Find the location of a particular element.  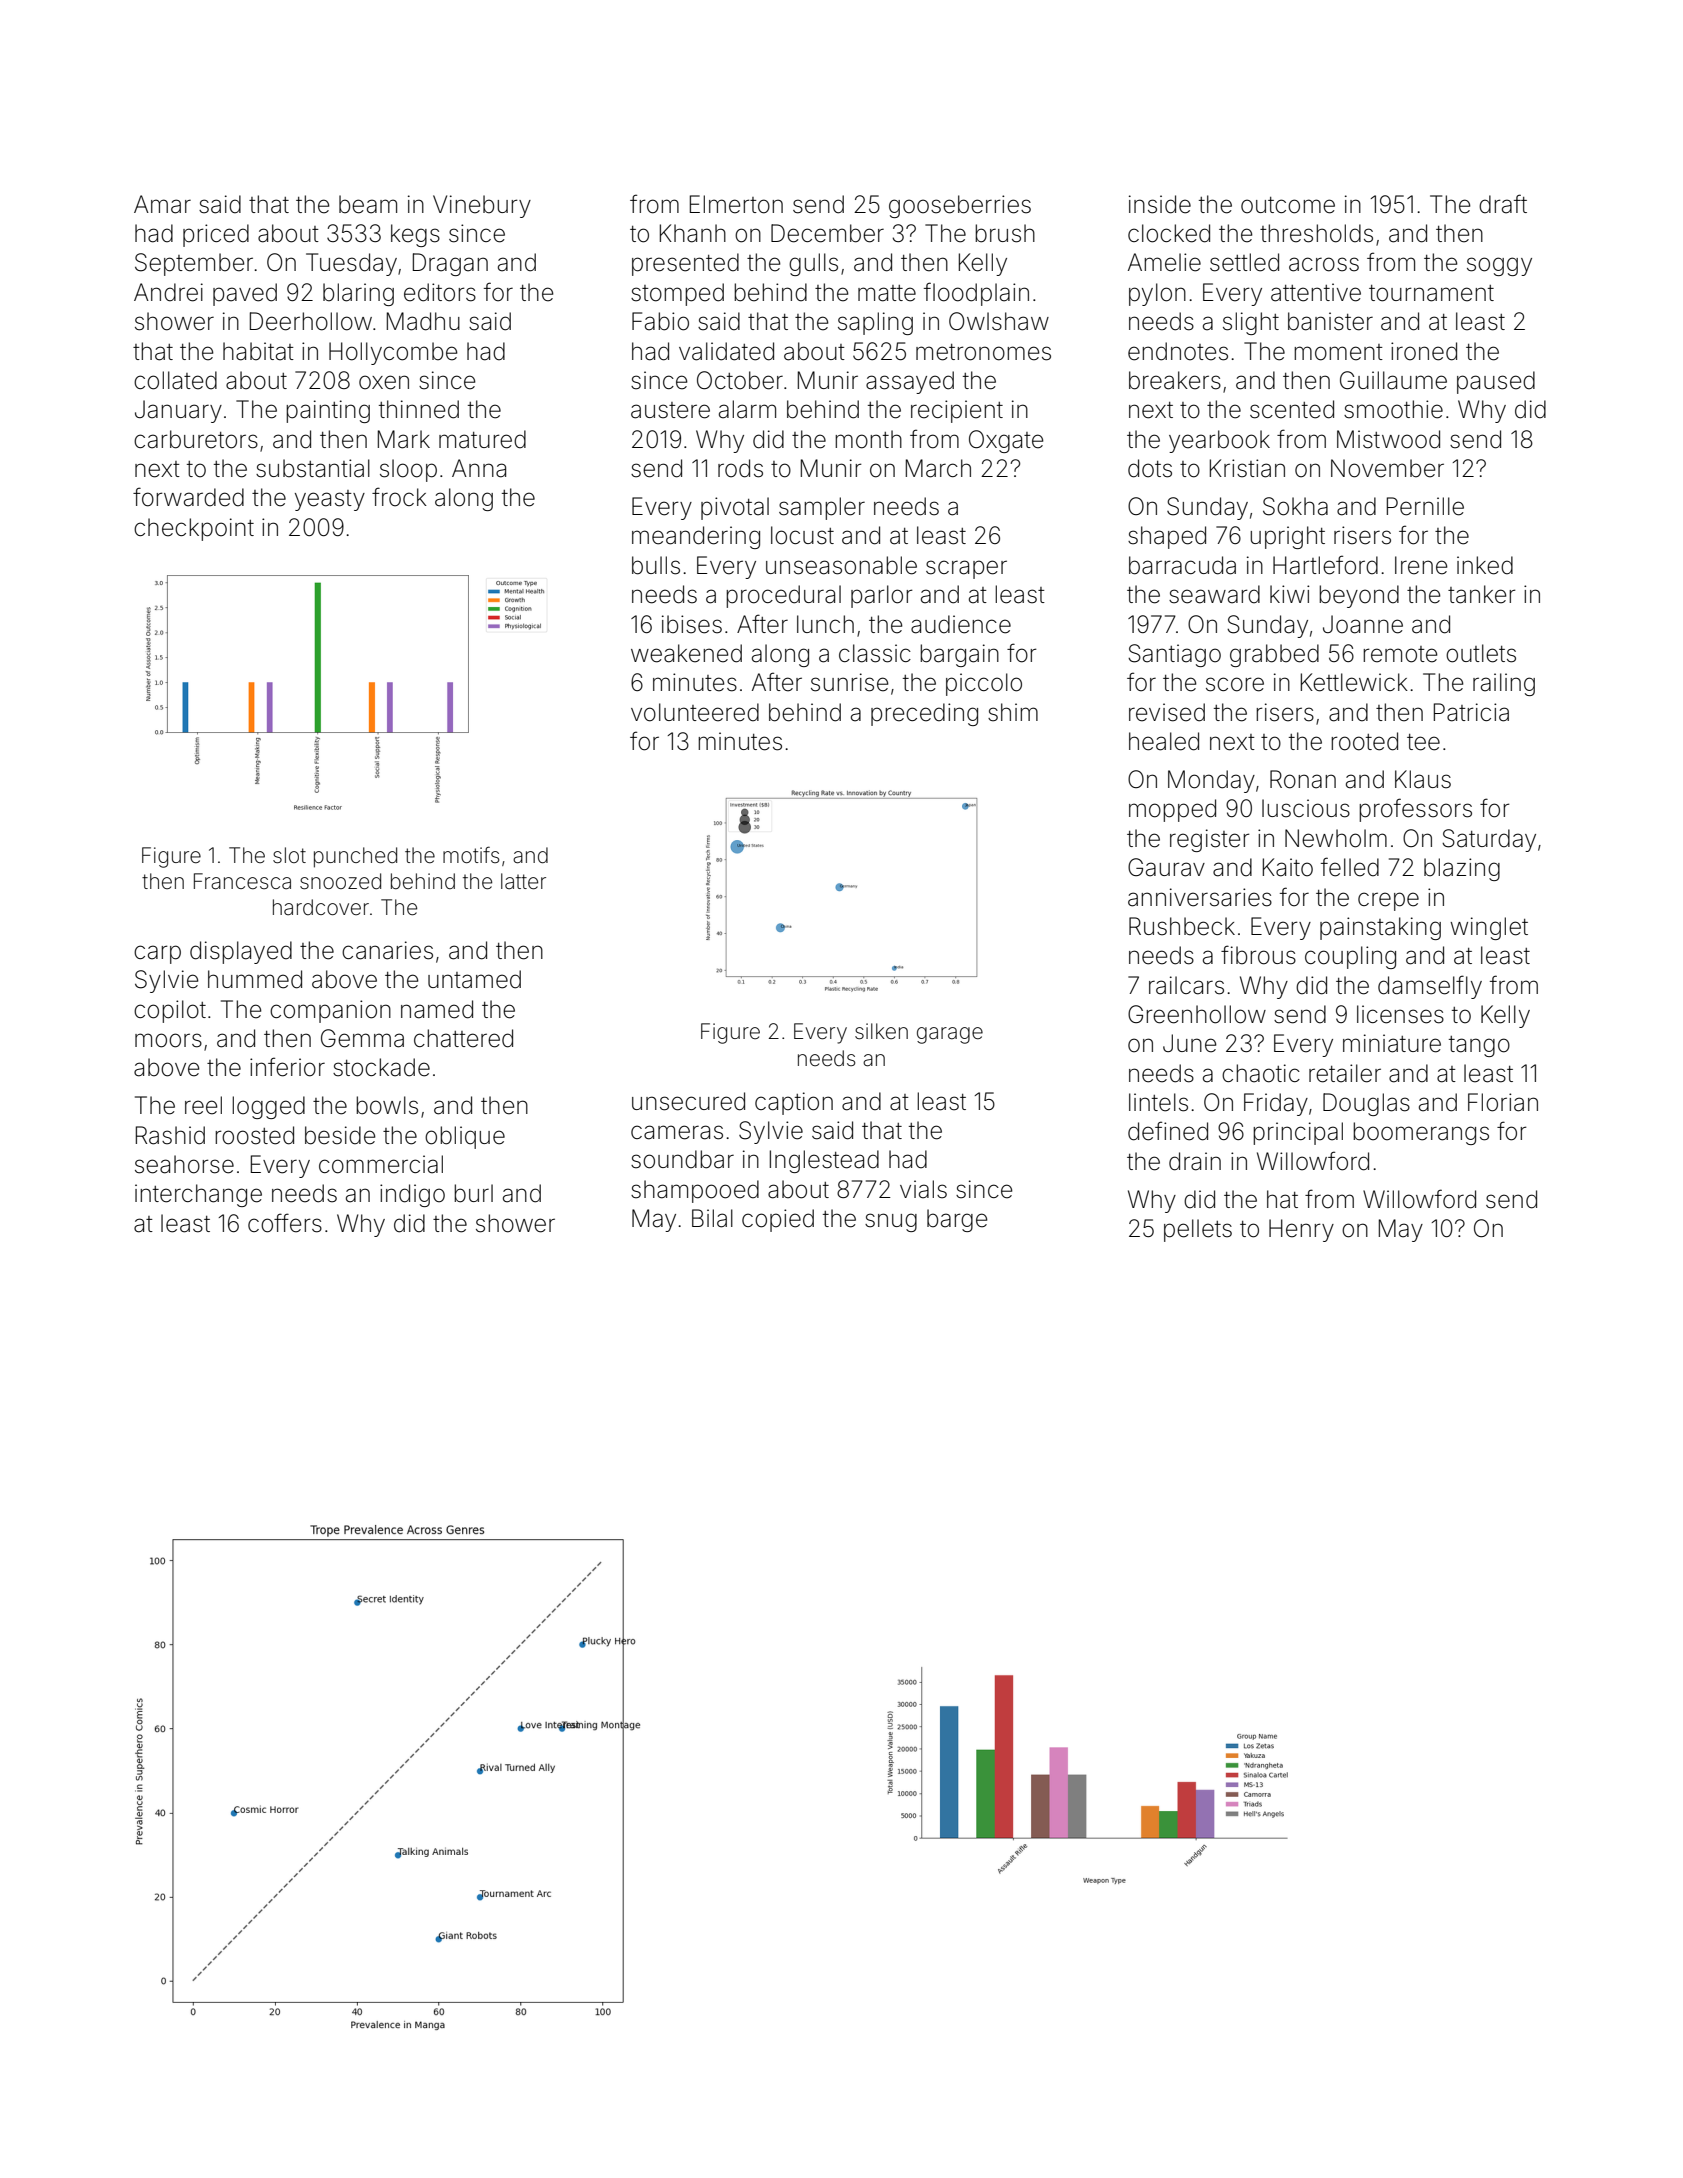

slot is located at coordinates (289, 855).
